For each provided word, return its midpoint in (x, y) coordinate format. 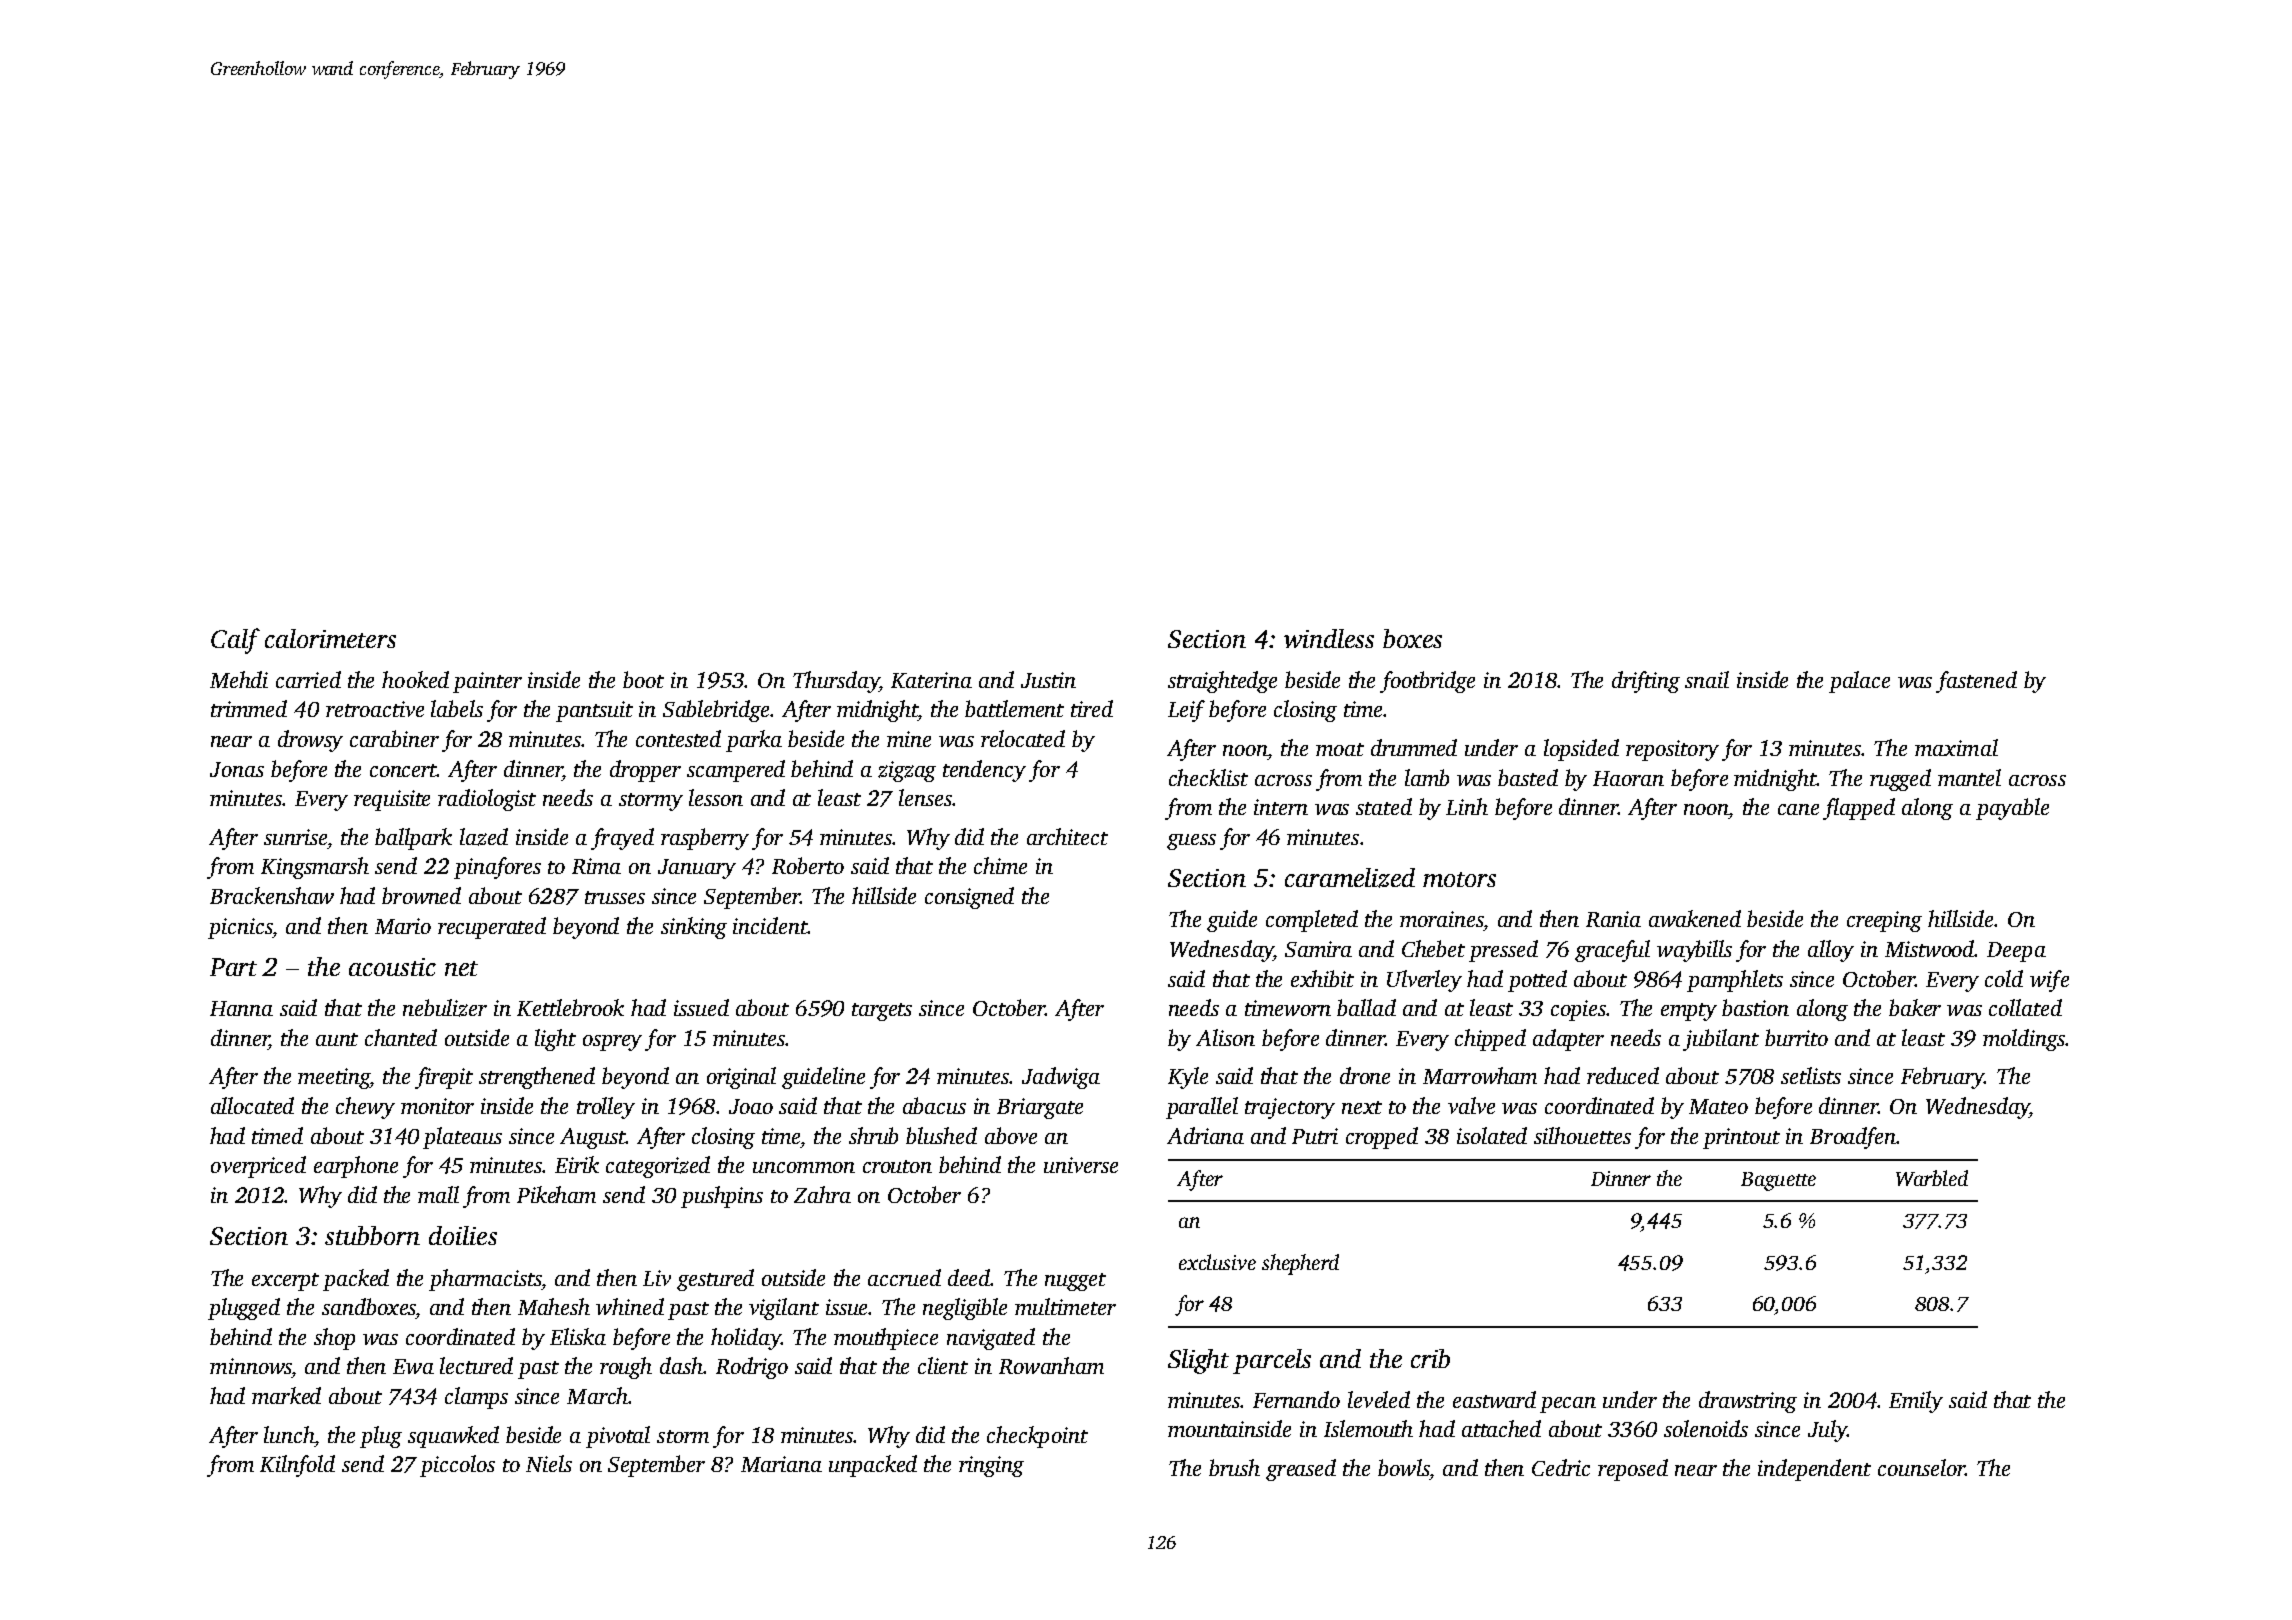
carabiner (394, 738)
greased (1301, 1470)
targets (882, 1012)
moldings (2024, 1040)
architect (1067, 836)
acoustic (392, 967)
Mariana (781, 1464)
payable (2012, 809)
